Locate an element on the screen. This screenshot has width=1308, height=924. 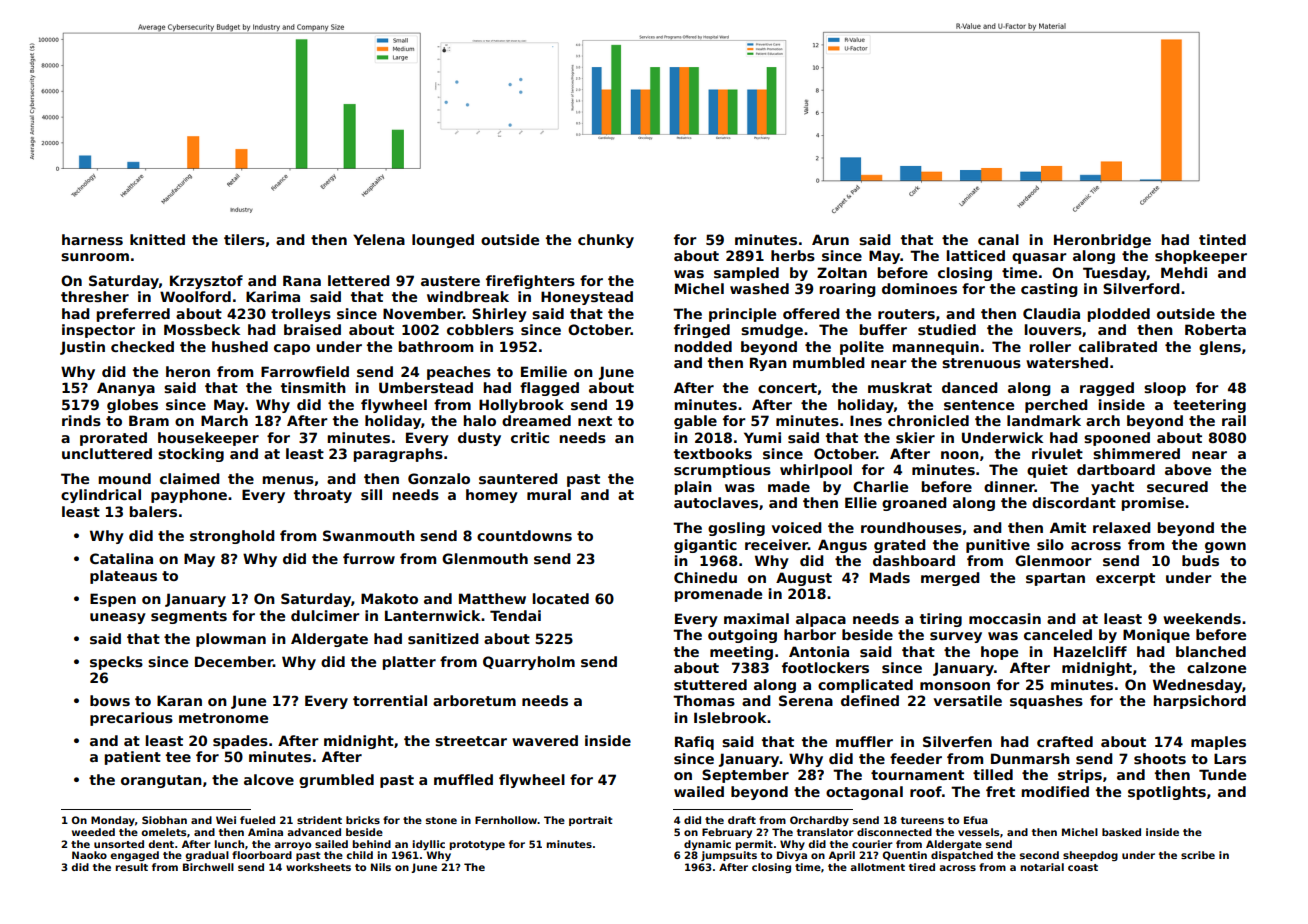
specks is located at coordinates (116, 663).
